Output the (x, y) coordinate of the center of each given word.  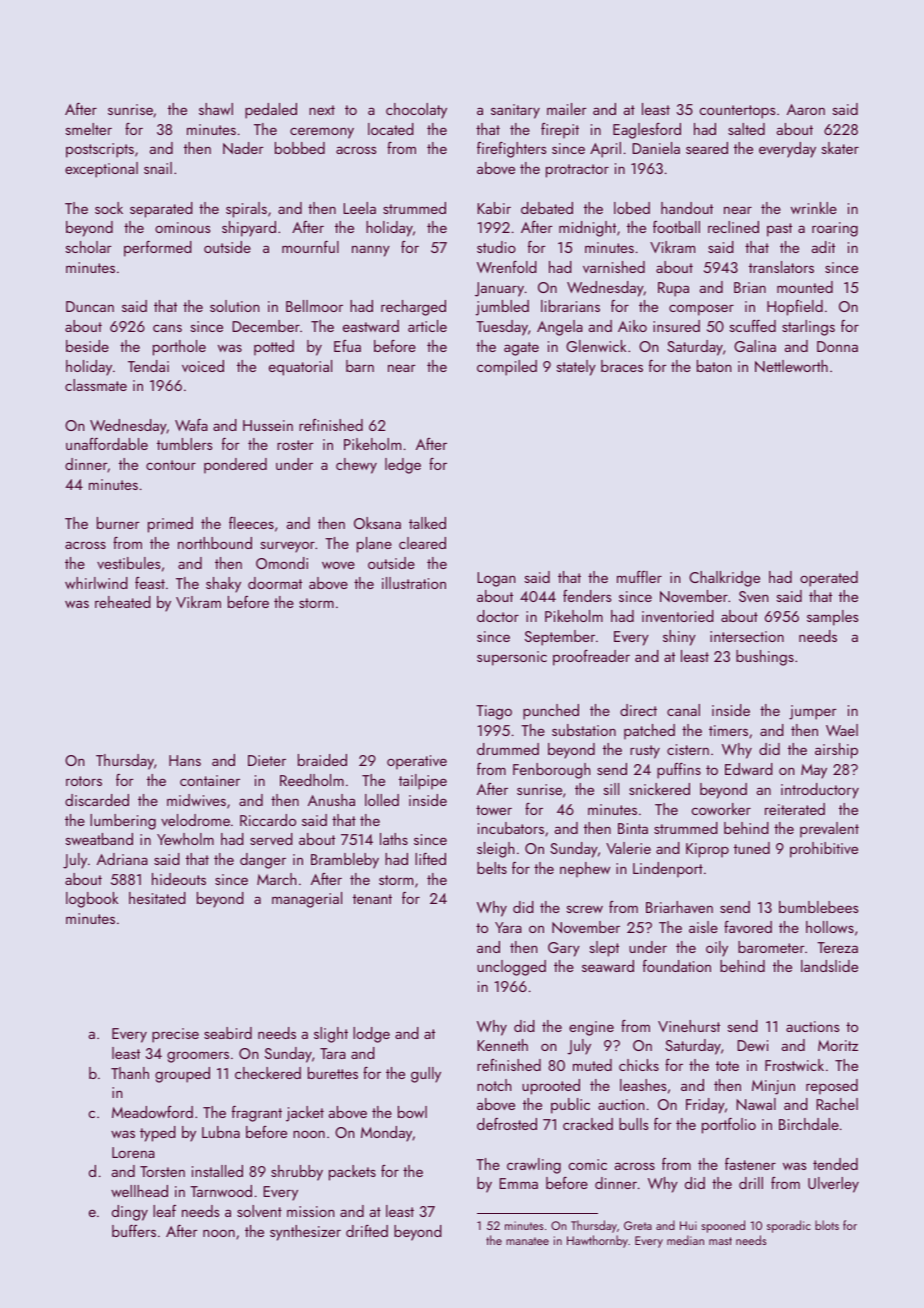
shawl (216, 109)
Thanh (130, 1073)
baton (714, 366)
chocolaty (416, 111)
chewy (356, 466)
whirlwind (96, 583)
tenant (372, 899)
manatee (527, 1241)
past (779, 230)
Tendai (148, 366)
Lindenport (668, 870)
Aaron (806, 109)
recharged (413, 308)
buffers (134, 1230)
